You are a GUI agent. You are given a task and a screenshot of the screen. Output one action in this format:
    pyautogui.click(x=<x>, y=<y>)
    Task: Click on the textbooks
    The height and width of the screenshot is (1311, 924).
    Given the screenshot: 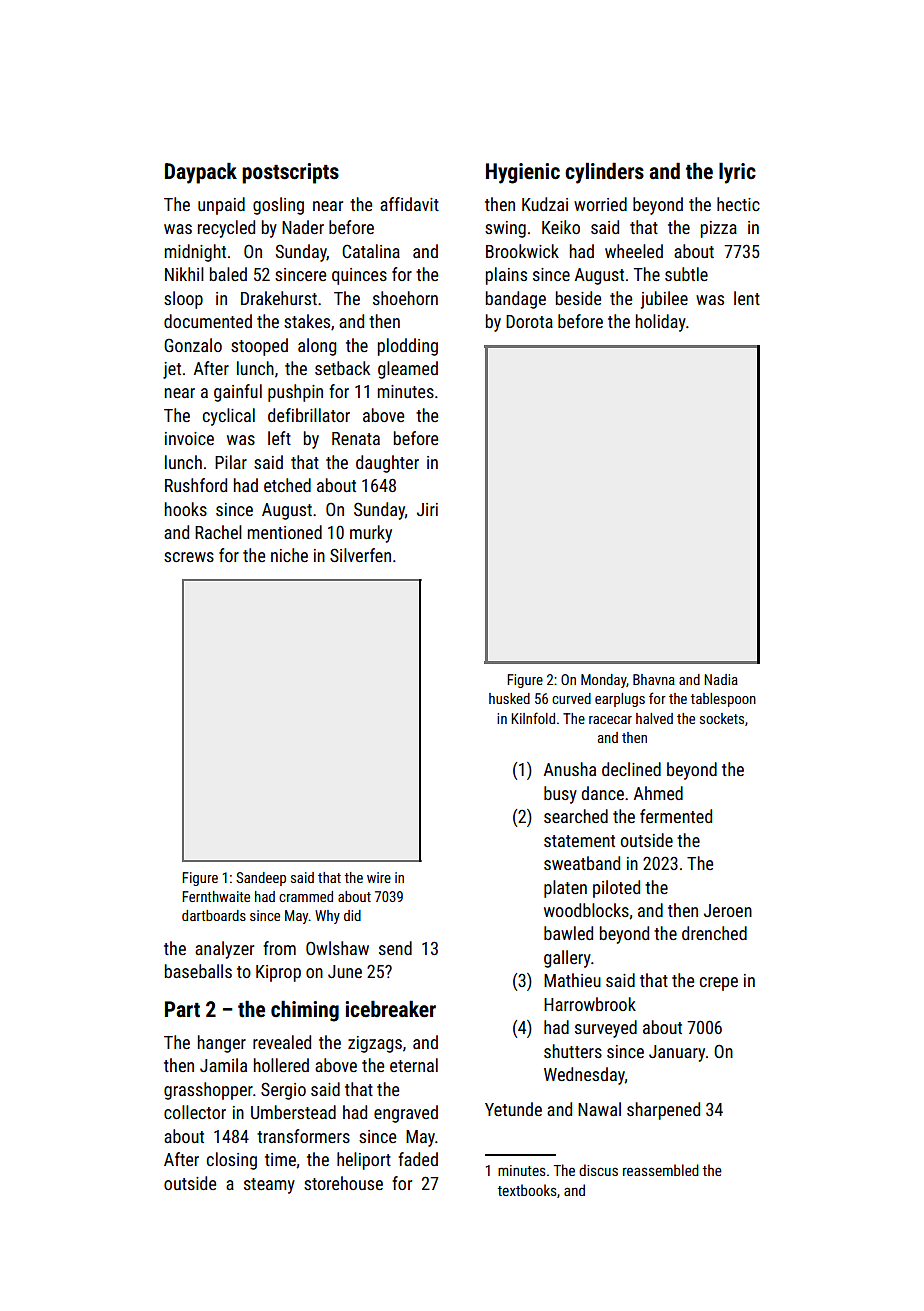 What is the action you would take?
    pyautogui.click(x=527, y=1190)
